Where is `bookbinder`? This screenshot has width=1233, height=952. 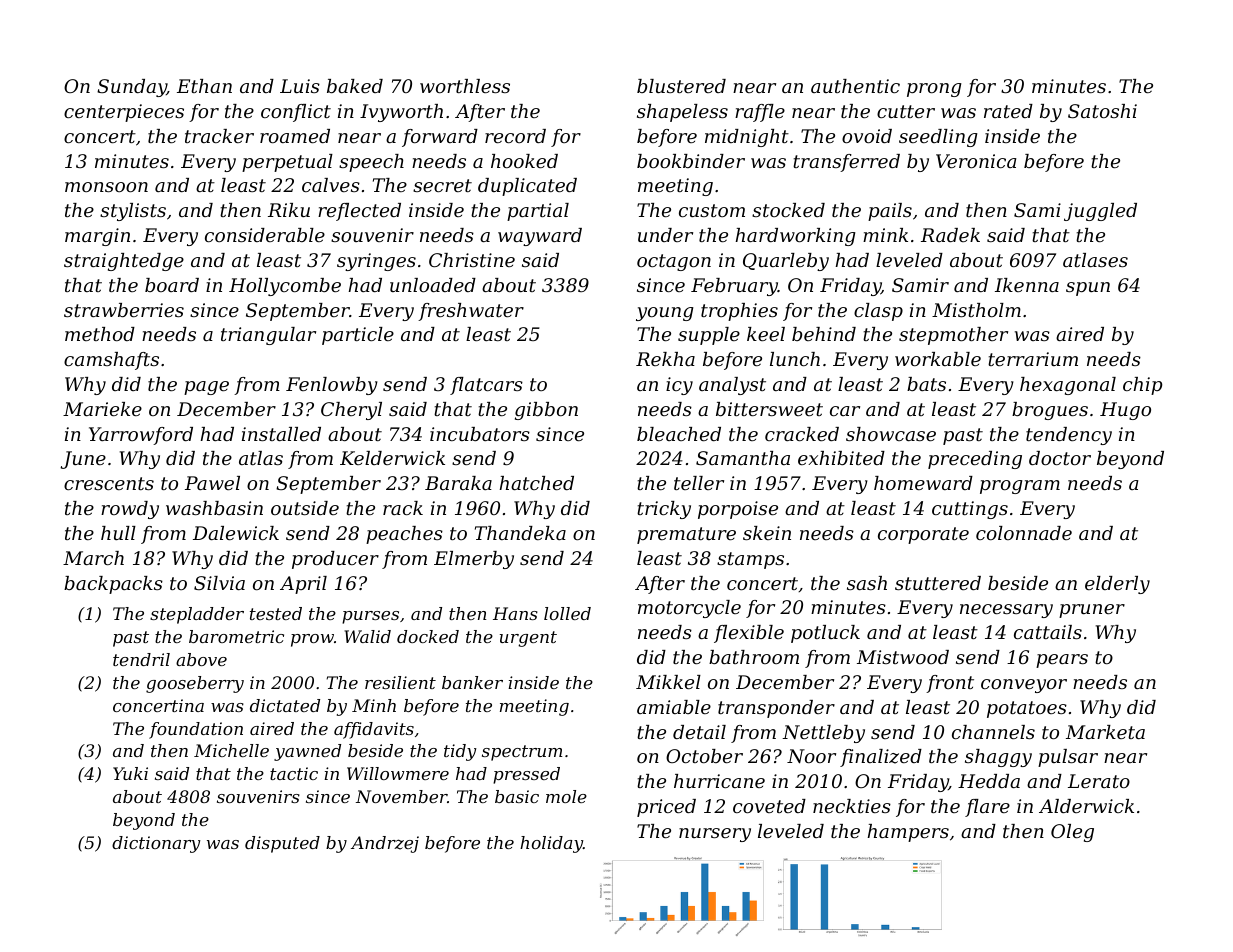 bookbinder is located at coordinates (691, 161).
